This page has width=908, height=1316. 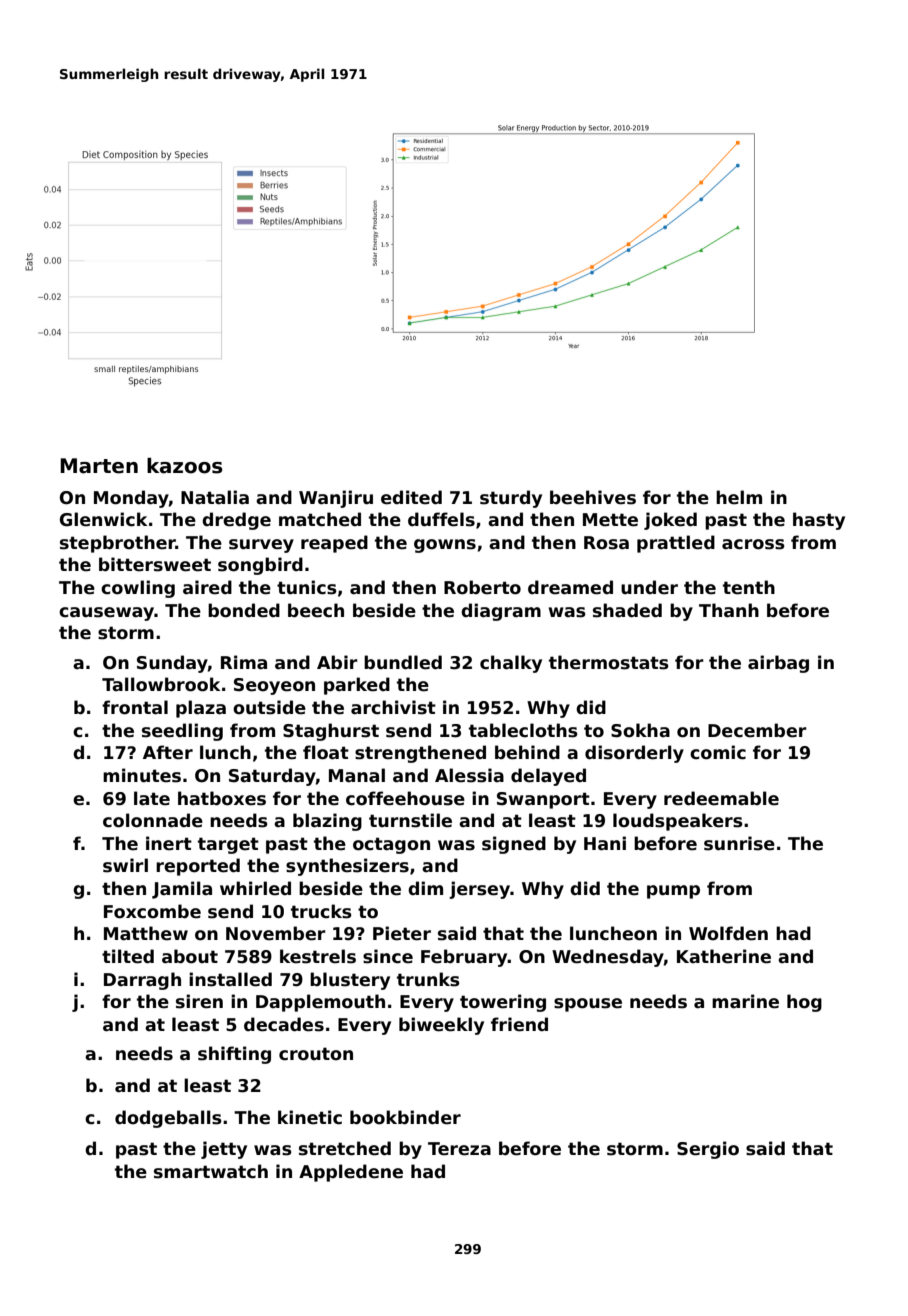 What do you see at coordinates (228, 845) in the page?
I see `target` at bounding box center [228, 845].
